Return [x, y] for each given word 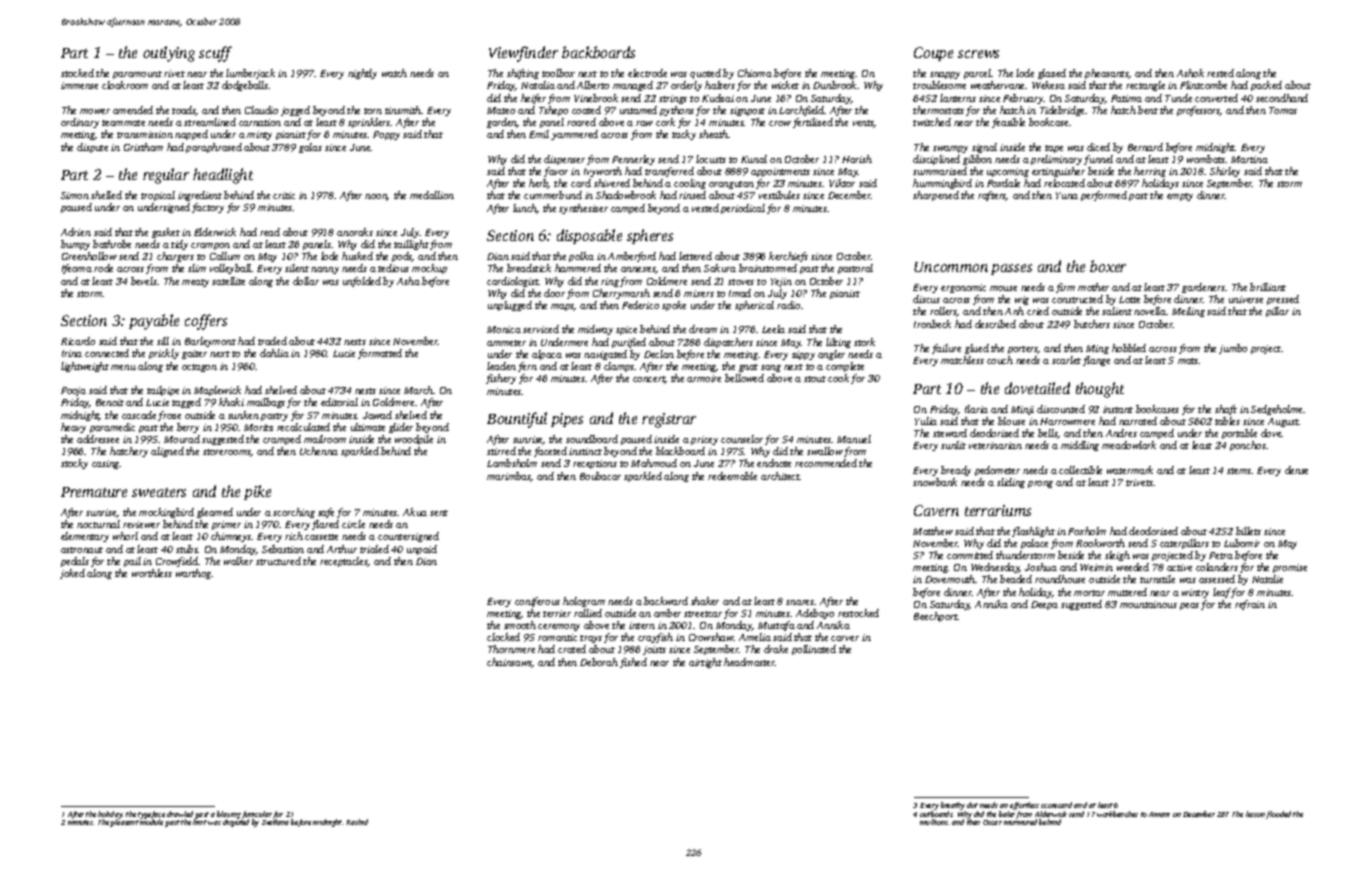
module [151, 822]
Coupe [933, 54]
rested [1220, 73]
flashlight [1033, 532]
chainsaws [509, 663]
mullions [934, 822]
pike [257, 492]
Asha [408, 281]
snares [800, 602]
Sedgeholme [1276, 410]
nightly [362, 74]
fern [527, 367]
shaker [705, 601]
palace [1034, 544]
